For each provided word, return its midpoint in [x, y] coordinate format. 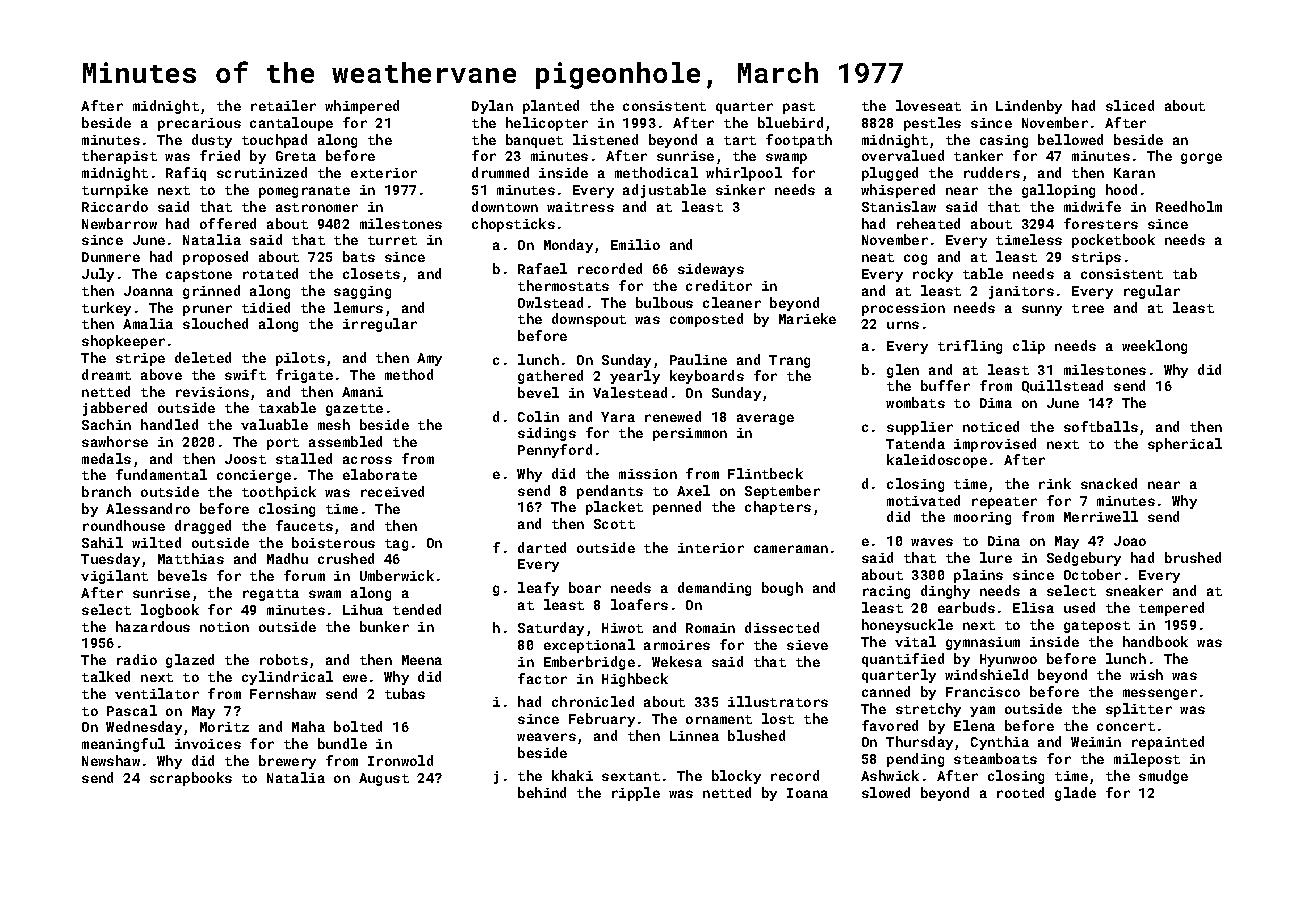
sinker [740, 189]
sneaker [1134, 590]
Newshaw [111, 760]
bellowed [1070, 139]
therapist [119, 157]
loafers [639, 604]
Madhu [287, 558]
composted [706, 320]
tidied [266, 307]
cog [915, 259]
